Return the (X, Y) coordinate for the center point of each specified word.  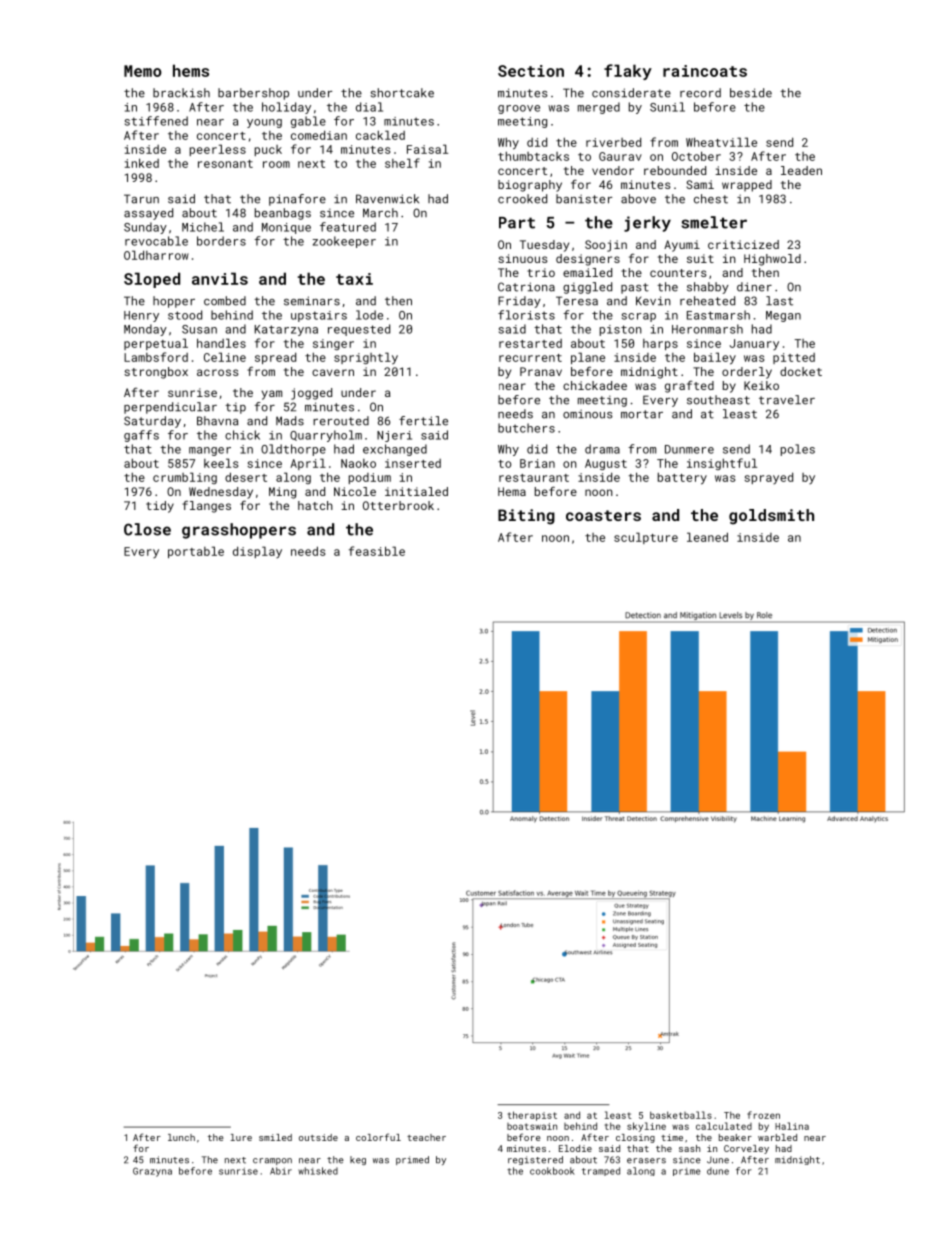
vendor (613, 170)
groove (519, 109)
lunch (181, 1137)
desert (246, 477)
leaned (707, 537)
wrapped (747, 186)
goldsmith (771, 517)
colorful (378, 1137)
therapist (532, 1116)
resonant (225, 164)
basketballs (681, 1115)
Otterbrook (398, 505)
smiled (275, 1137)
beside (751, 93)
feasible (377, 551)
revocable (156, 241)
